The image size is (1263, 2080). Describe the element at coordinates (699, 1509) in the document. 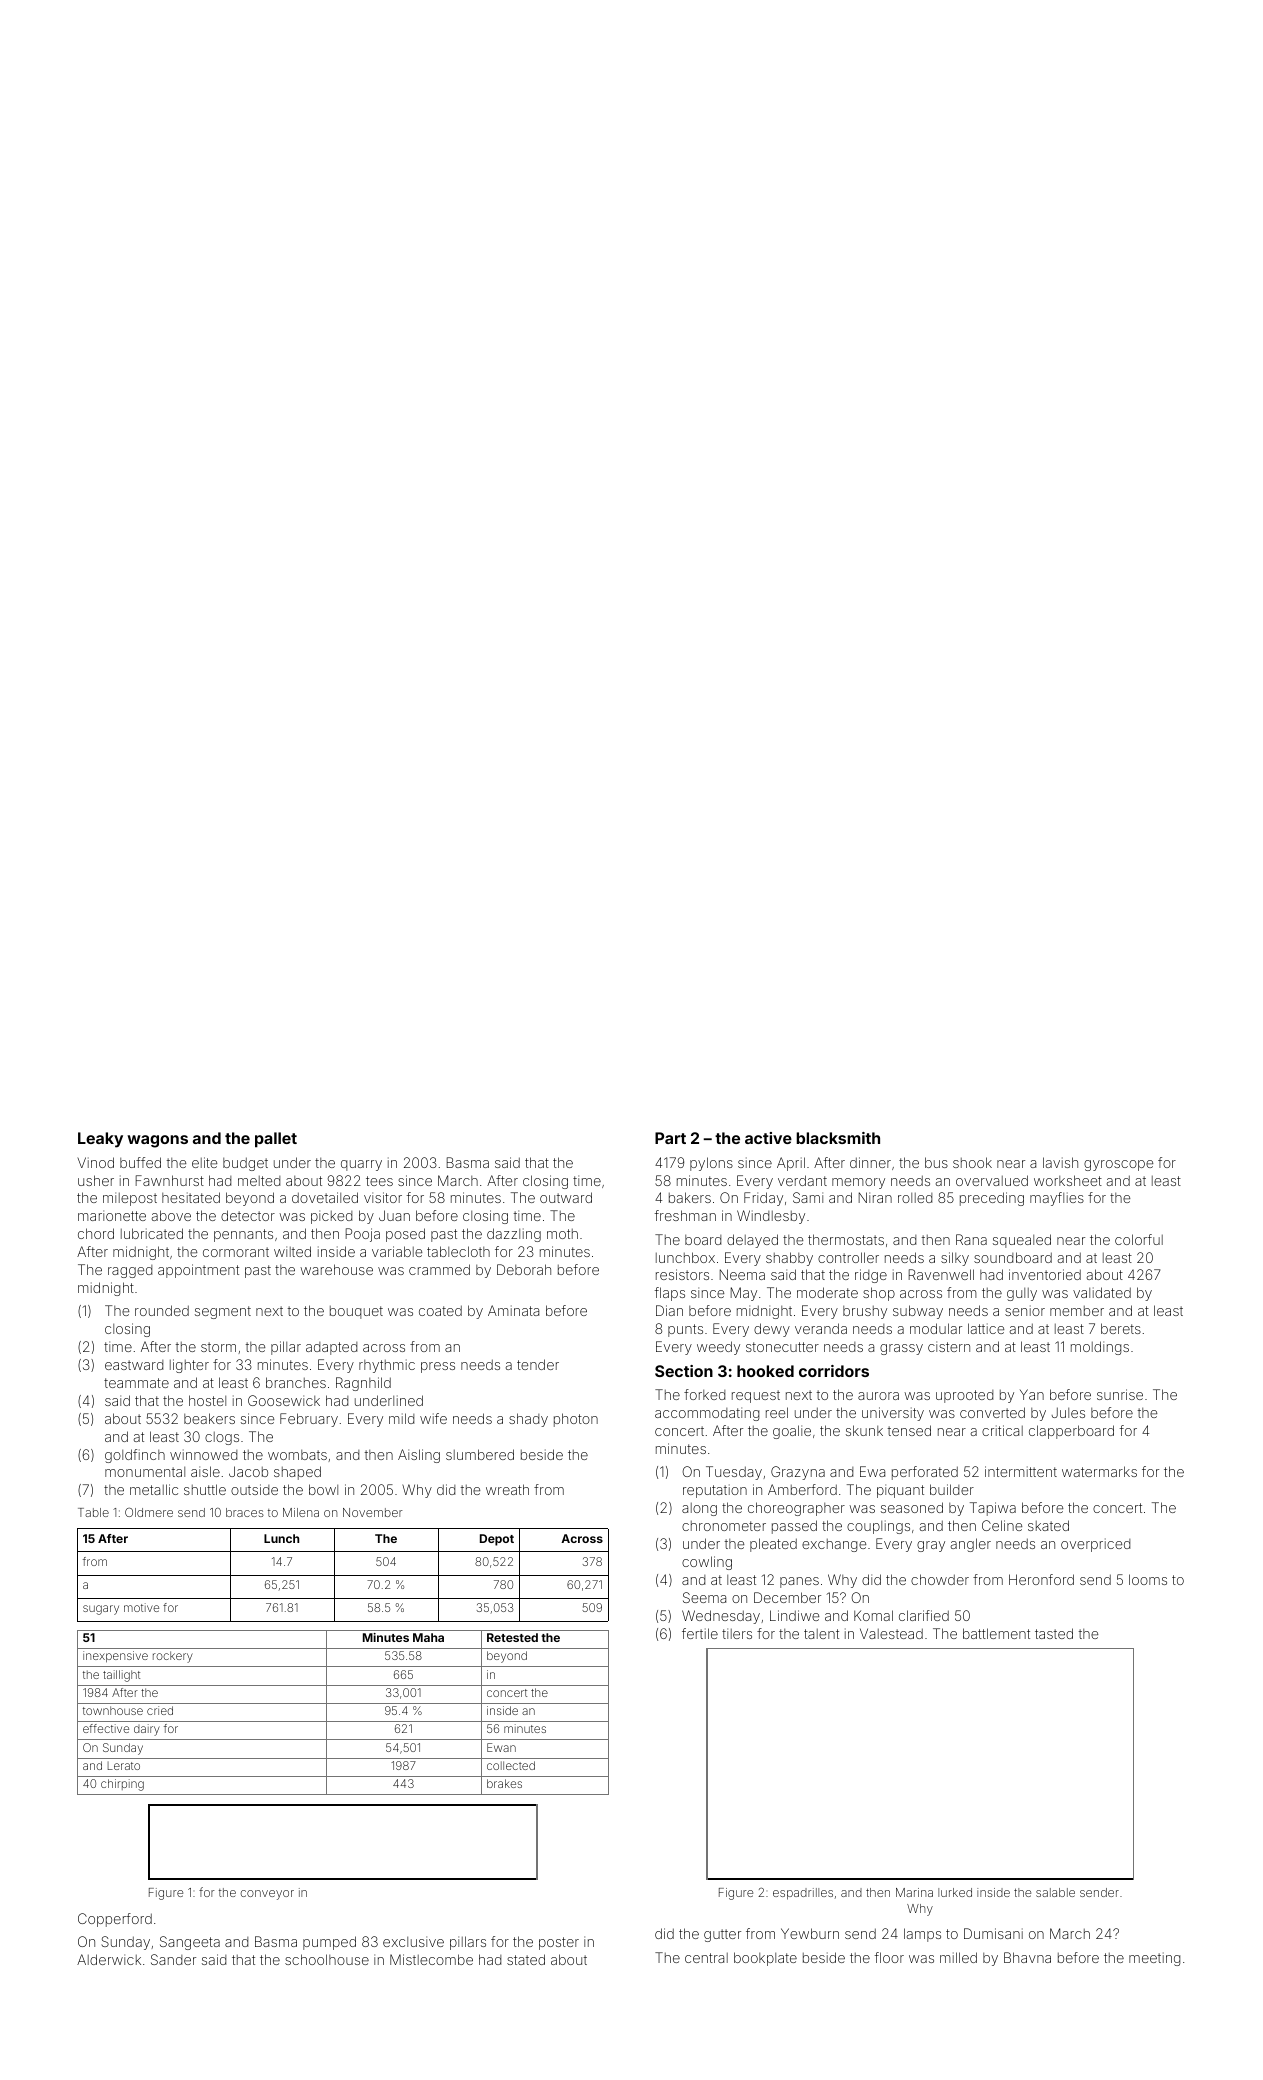

I see `along` at that location.
